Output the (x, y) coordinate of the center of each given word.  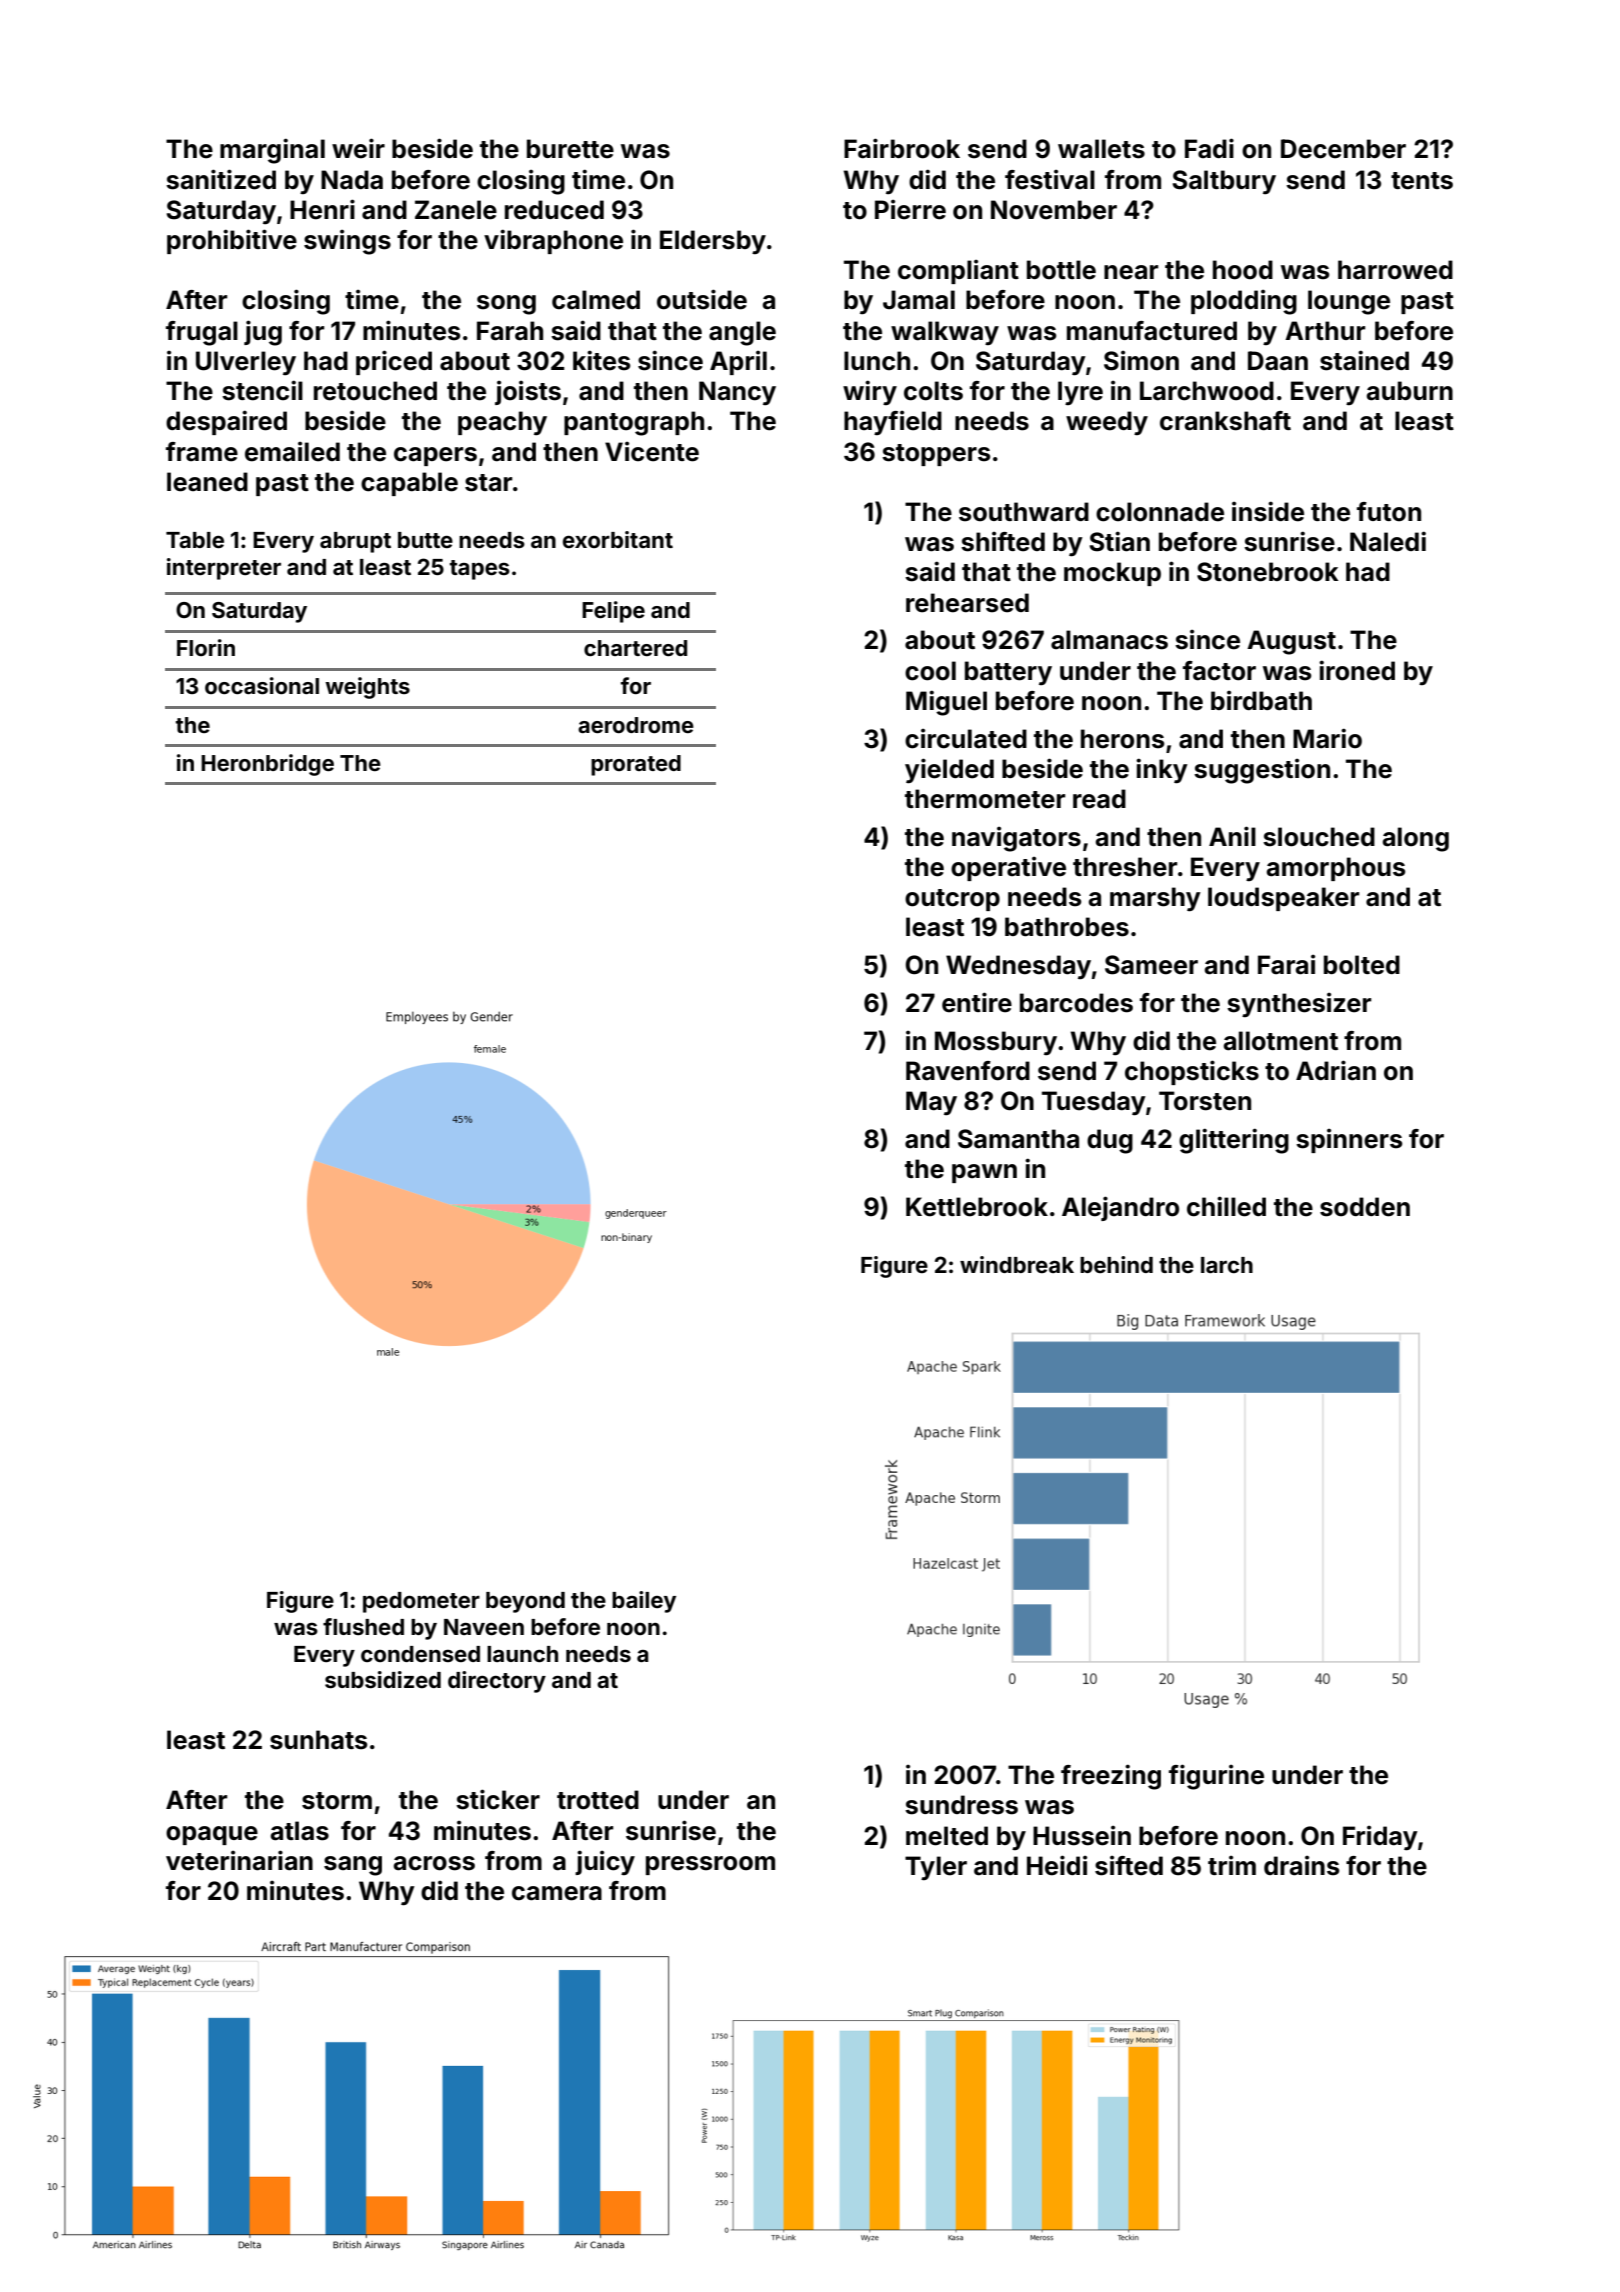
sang (353, 1866)
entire (977, 1002)
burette (570, 149)
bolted (1362, 965)
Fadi (1209, 148)
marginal (272, 151)
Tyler (936, 1868)
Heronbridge (267, 765)
